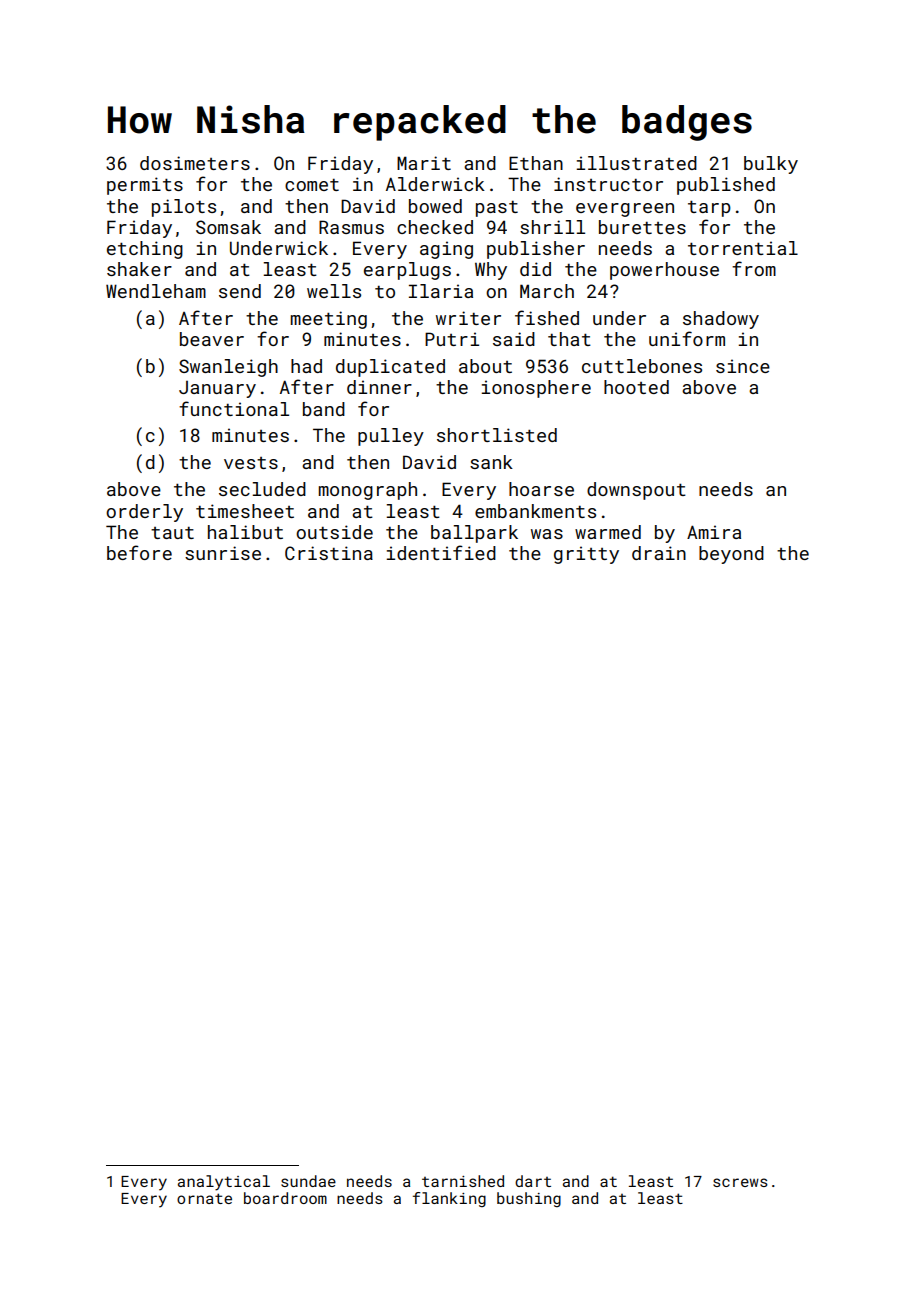 This image has width=924, height=1308. What do you see at coordinates (435, 206) in the image?
I see `bowed` at bounding box center [435, 206].
